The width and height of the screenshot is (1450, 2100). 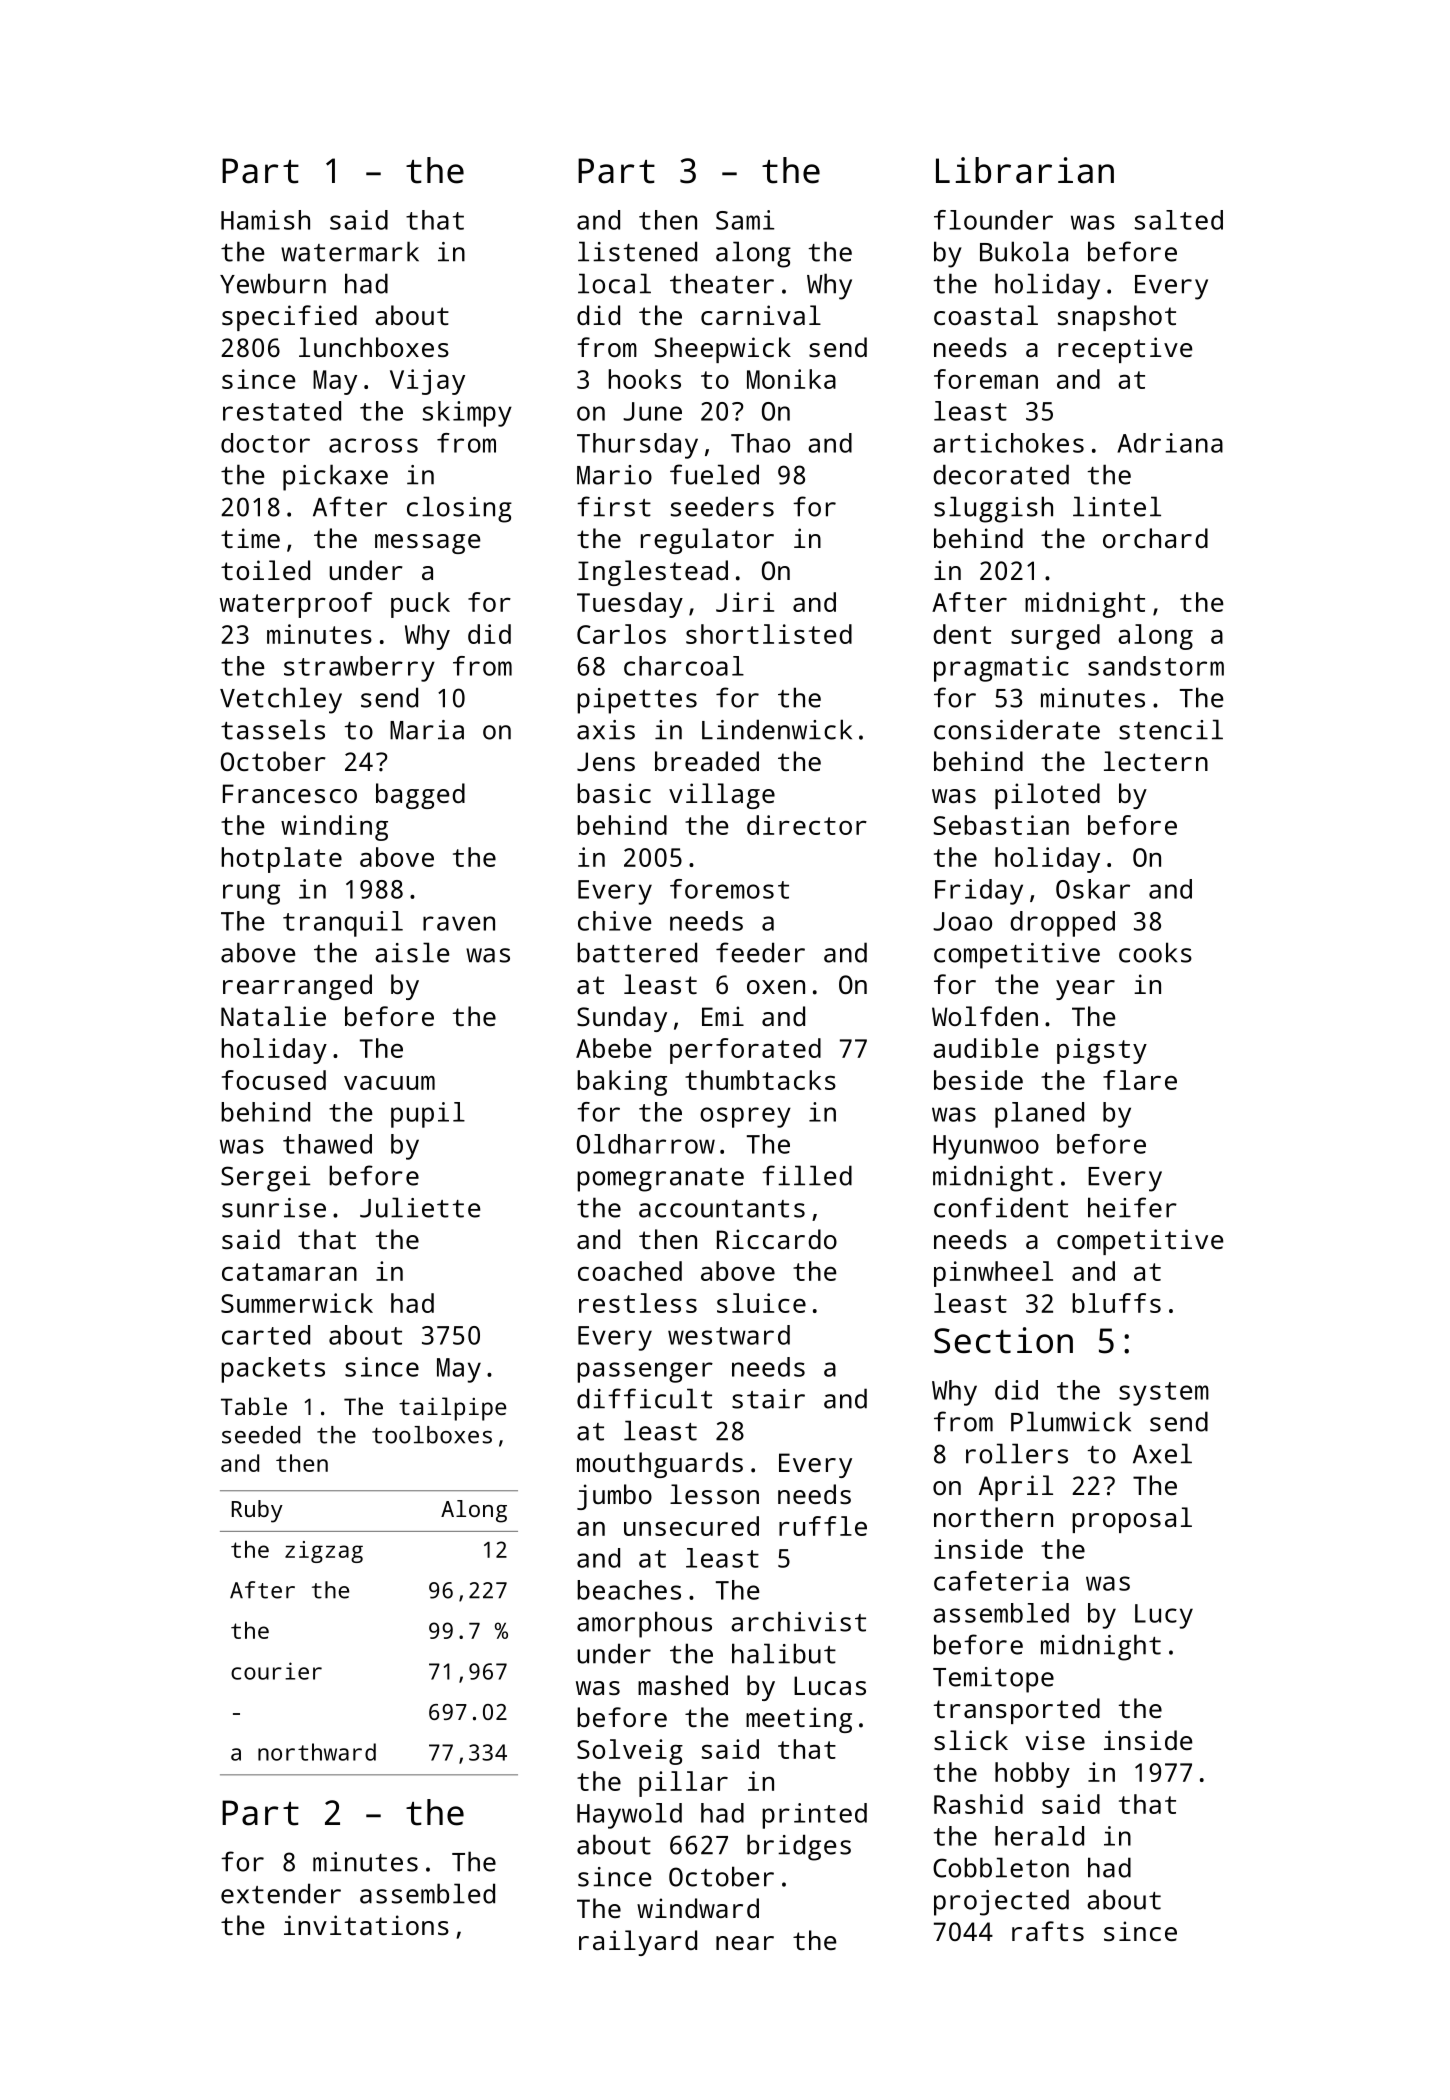 I want to click on watermark, so click(x=350, y=251).
